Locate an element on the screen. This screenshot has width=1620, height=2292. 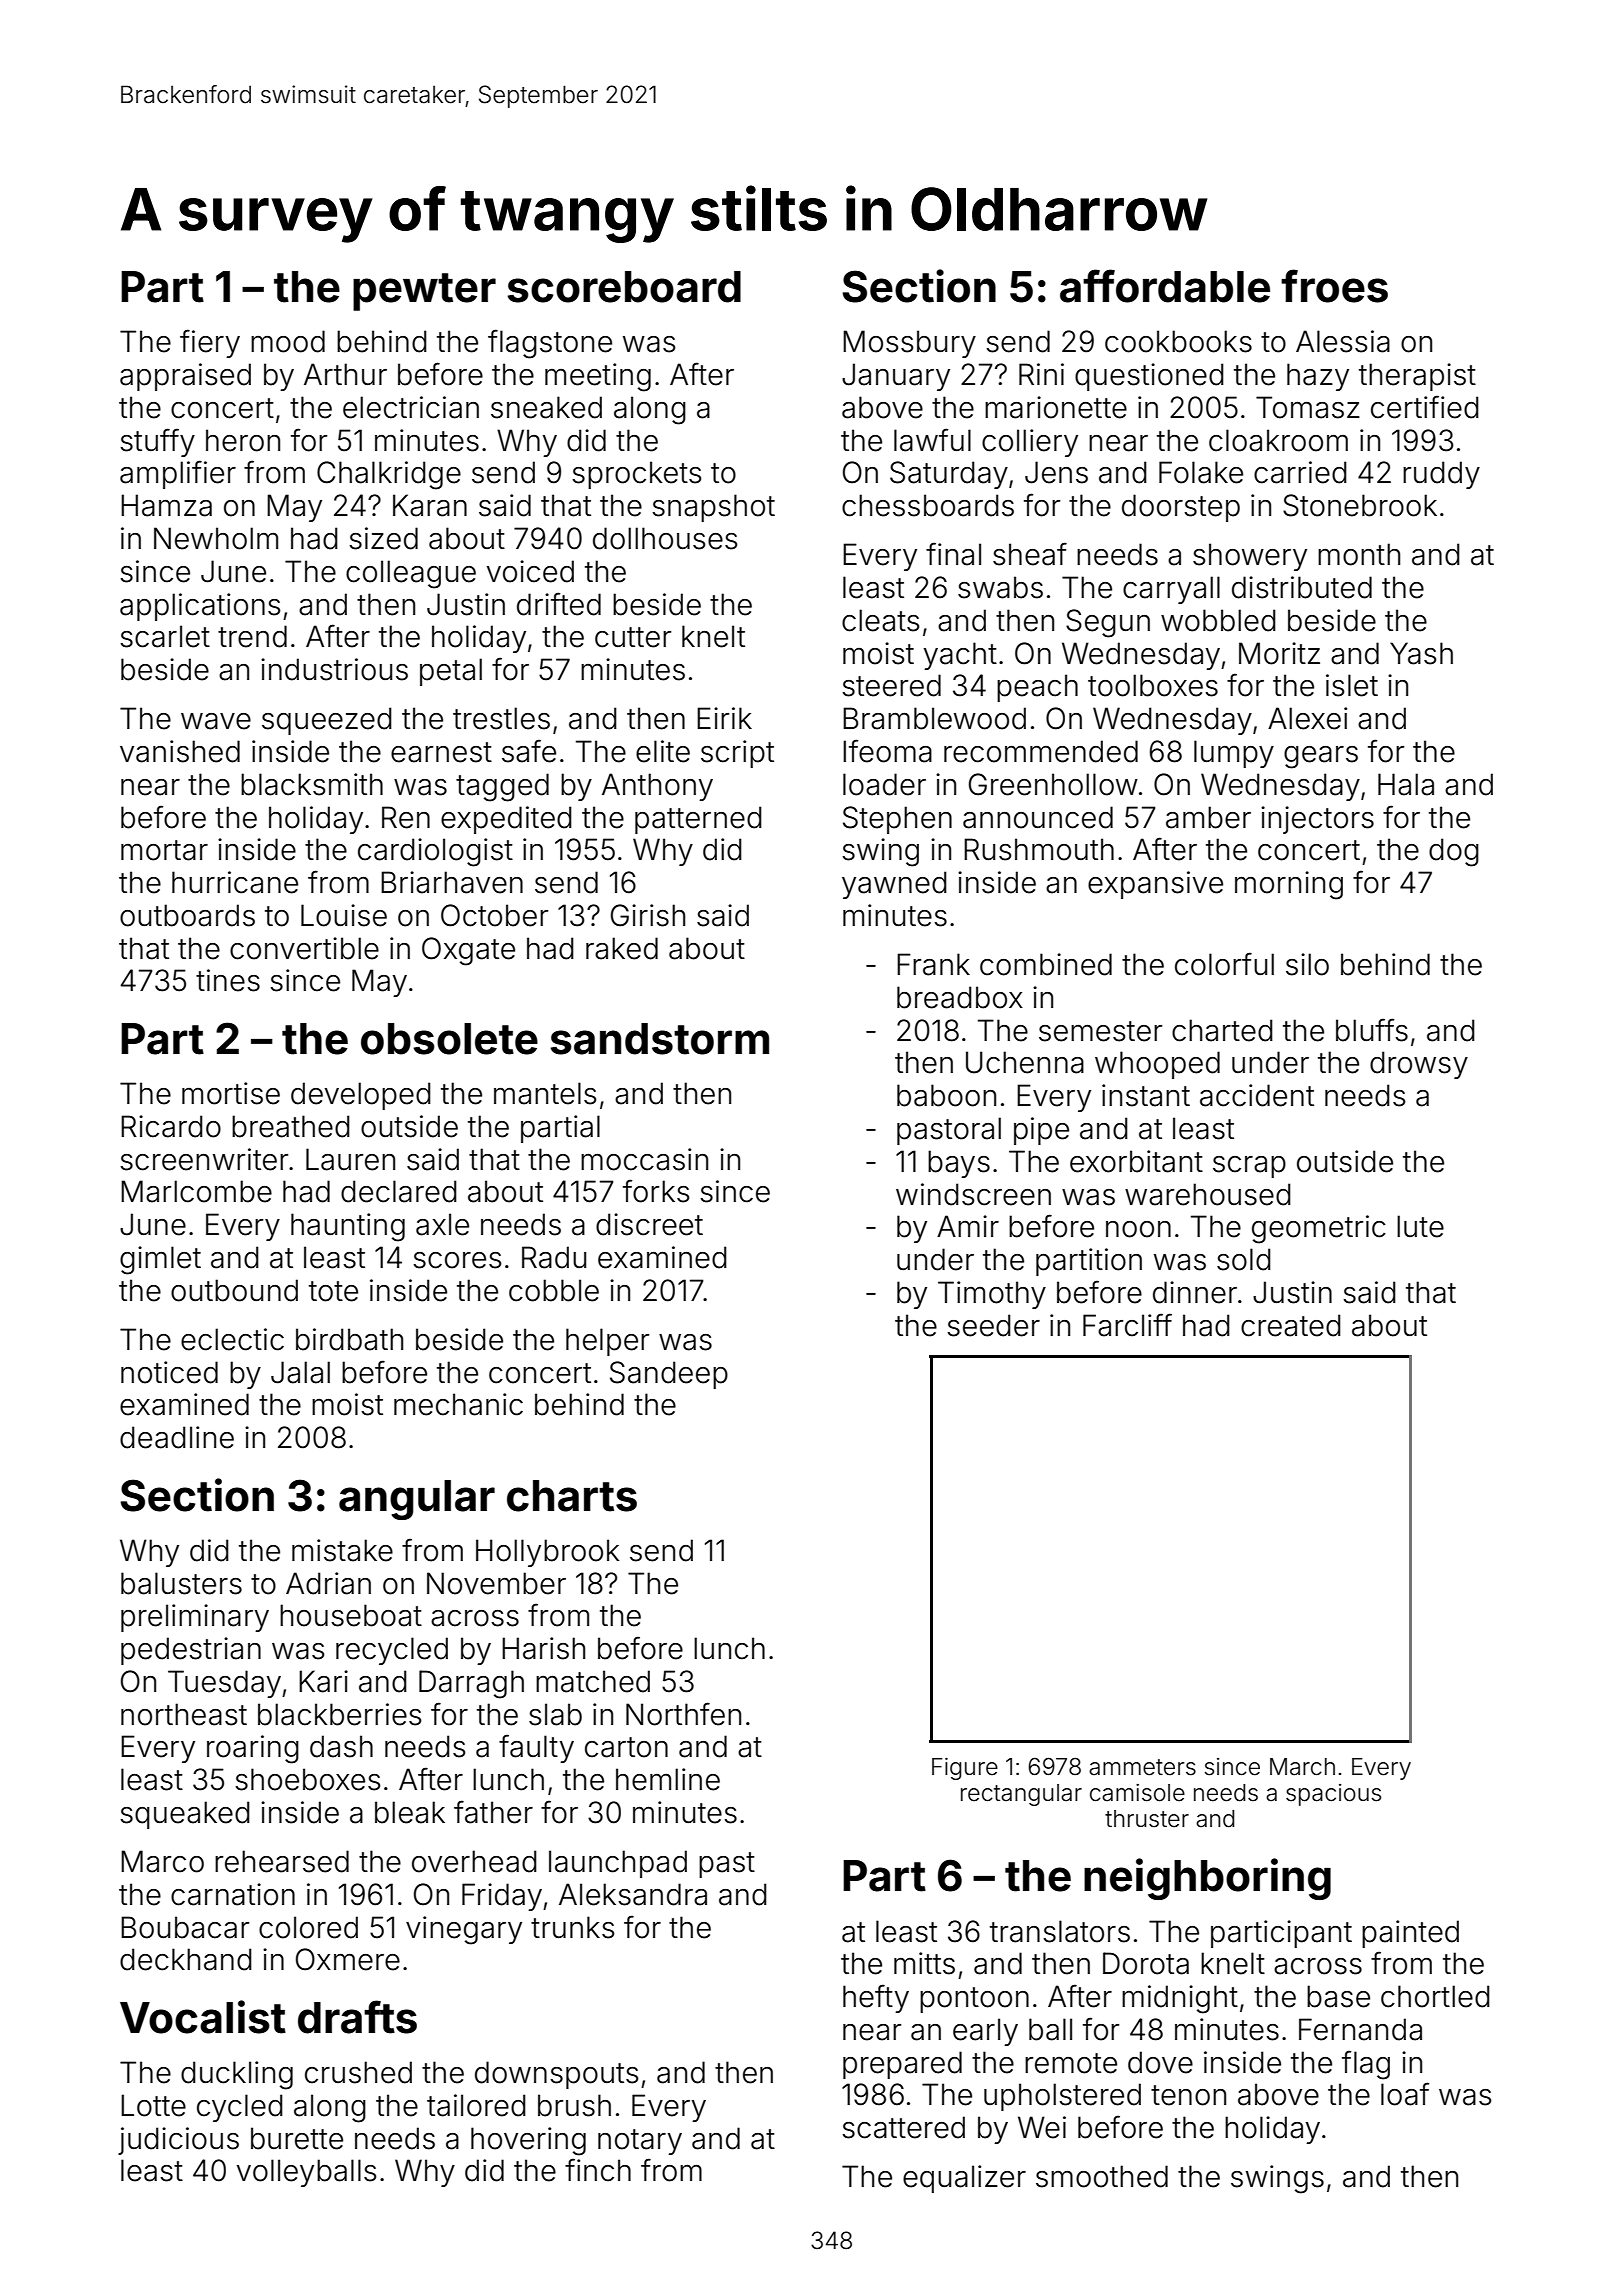
overhead is located at coordinates (474, 1861).
